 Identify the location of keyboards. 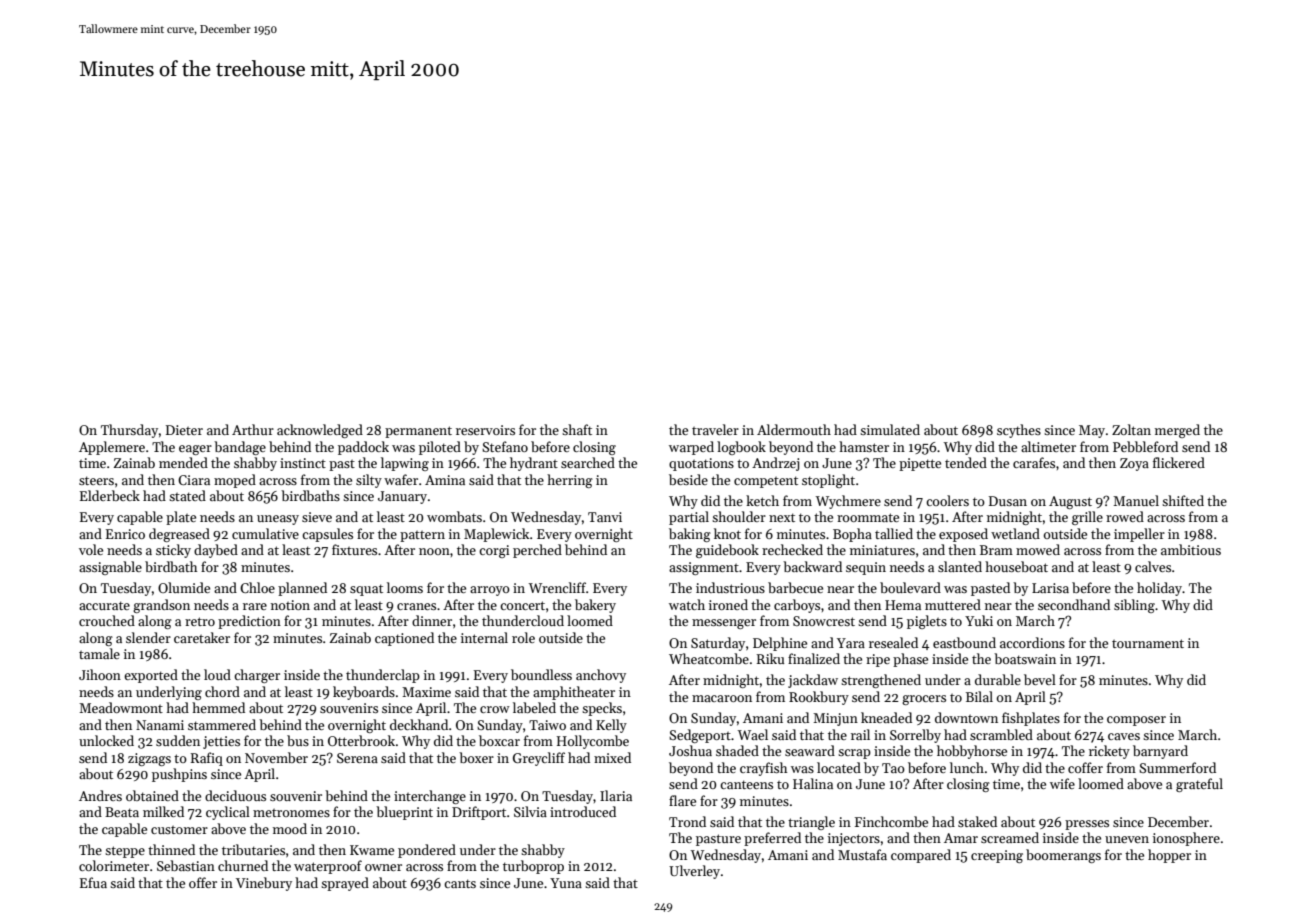
(364, 693).
